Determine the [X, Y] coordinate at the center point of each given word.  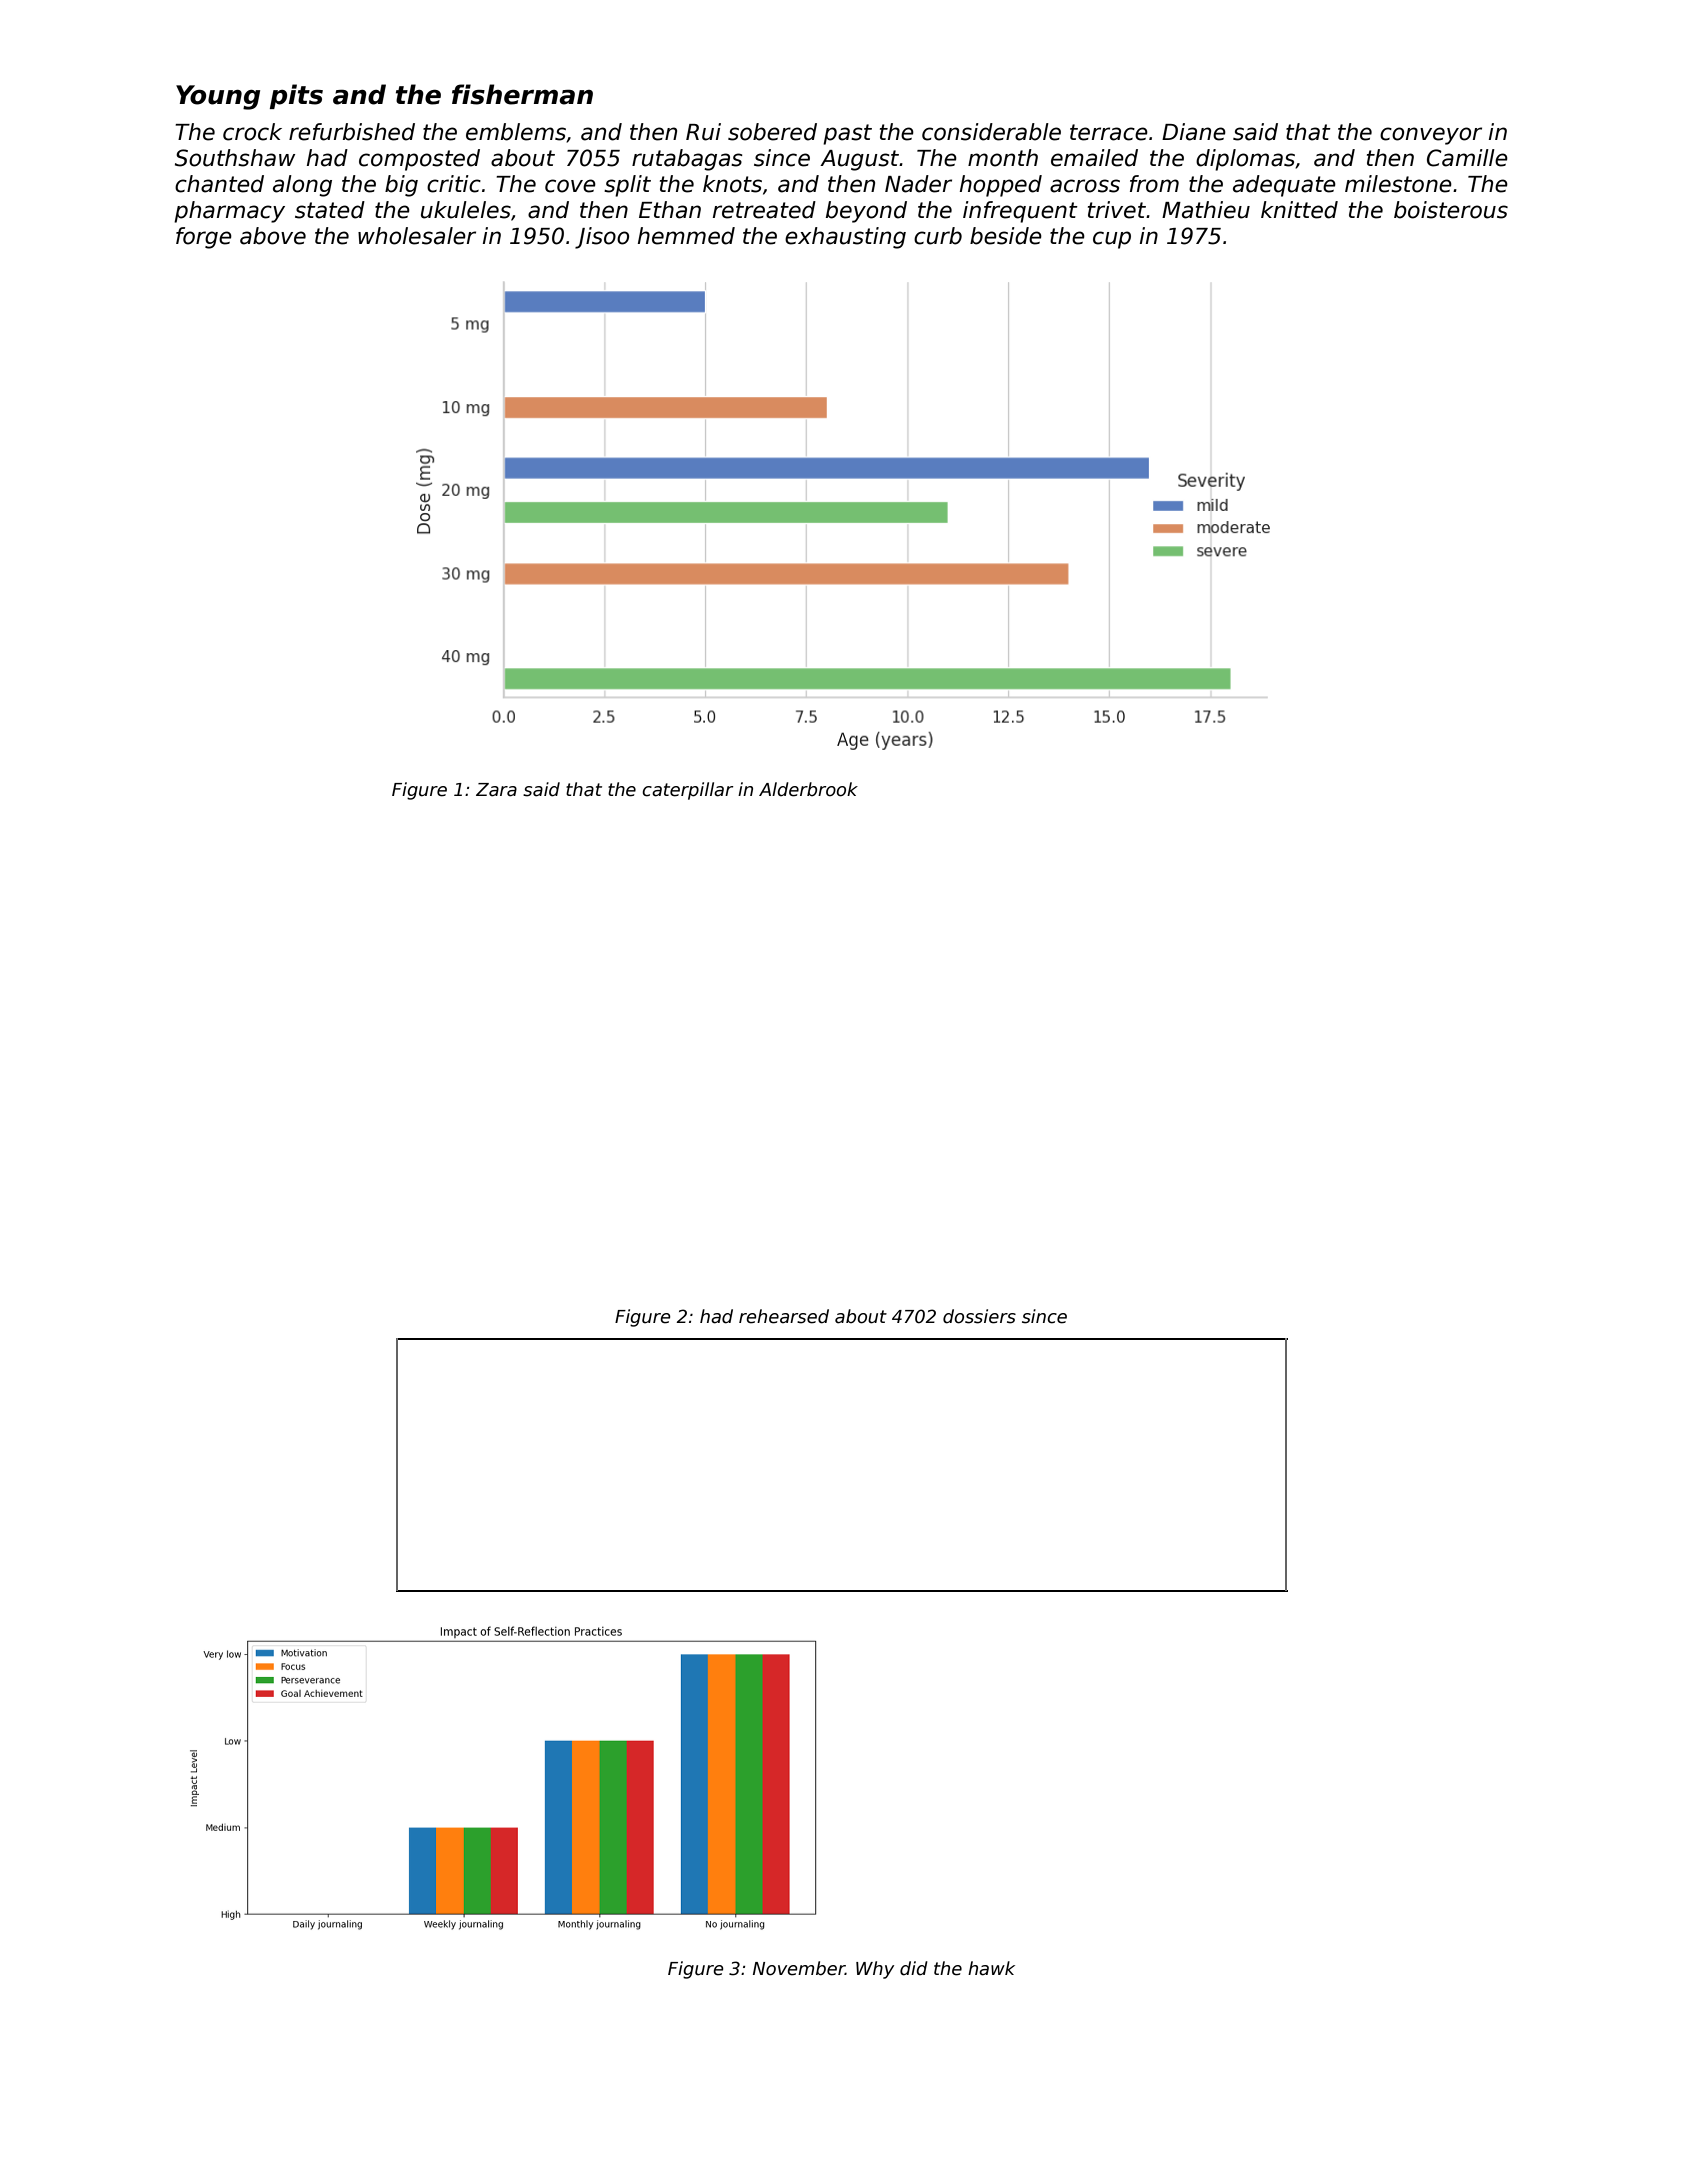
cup [1112, 240]
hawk [991, 1968]
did [914, 1968]
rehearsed [784, 1316]
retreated [764, 210]
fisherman [522, 94]
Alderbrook [808, 789]
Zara [496, 790]
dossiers [979, 1316]
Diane [1194, 132]
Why [875, 1970]
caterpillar [688, 791]
